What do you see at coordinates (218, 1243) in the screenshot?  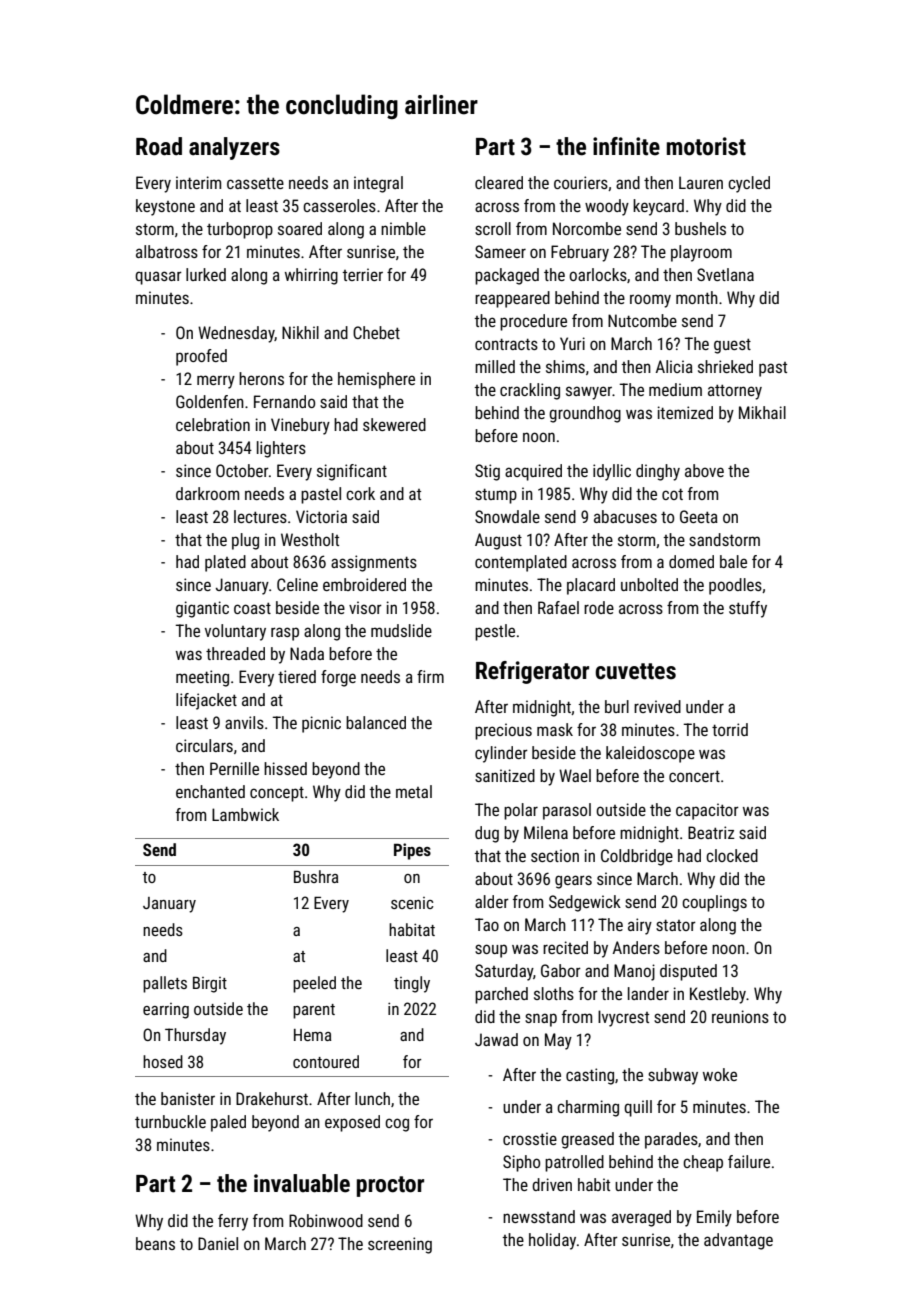 I see `Daniel` at bounding box center [218, 1243].
